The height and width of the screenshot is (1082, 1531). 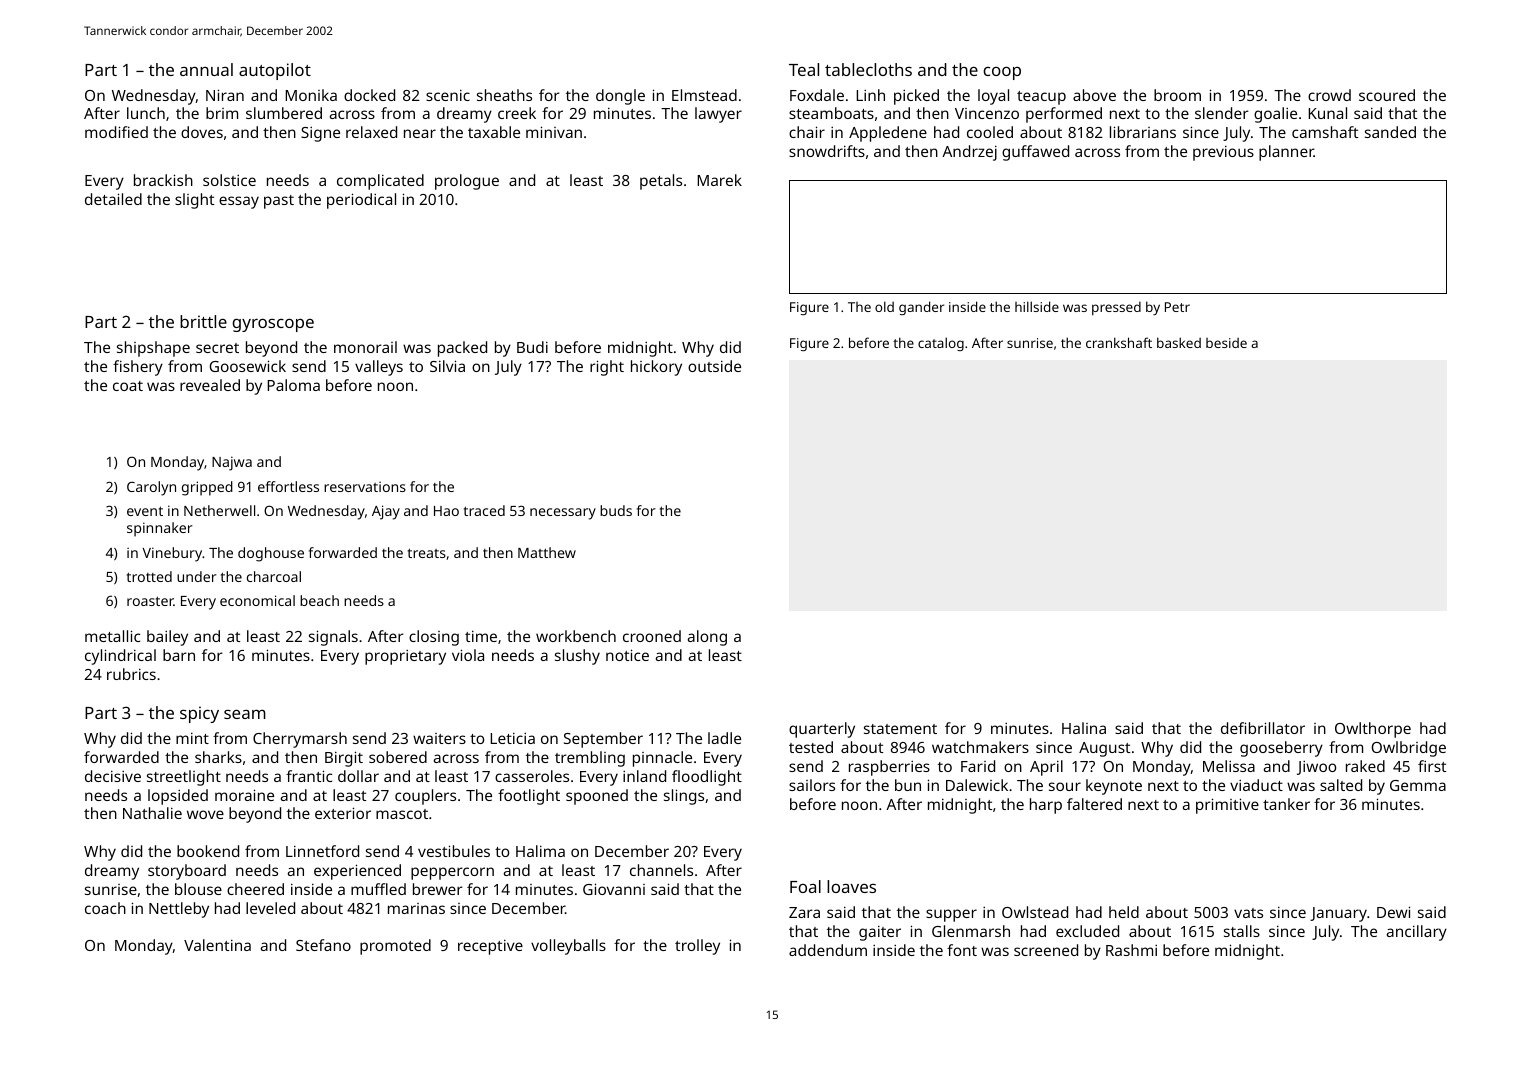 I want to click on Teal, so click(x=804, y=69).
